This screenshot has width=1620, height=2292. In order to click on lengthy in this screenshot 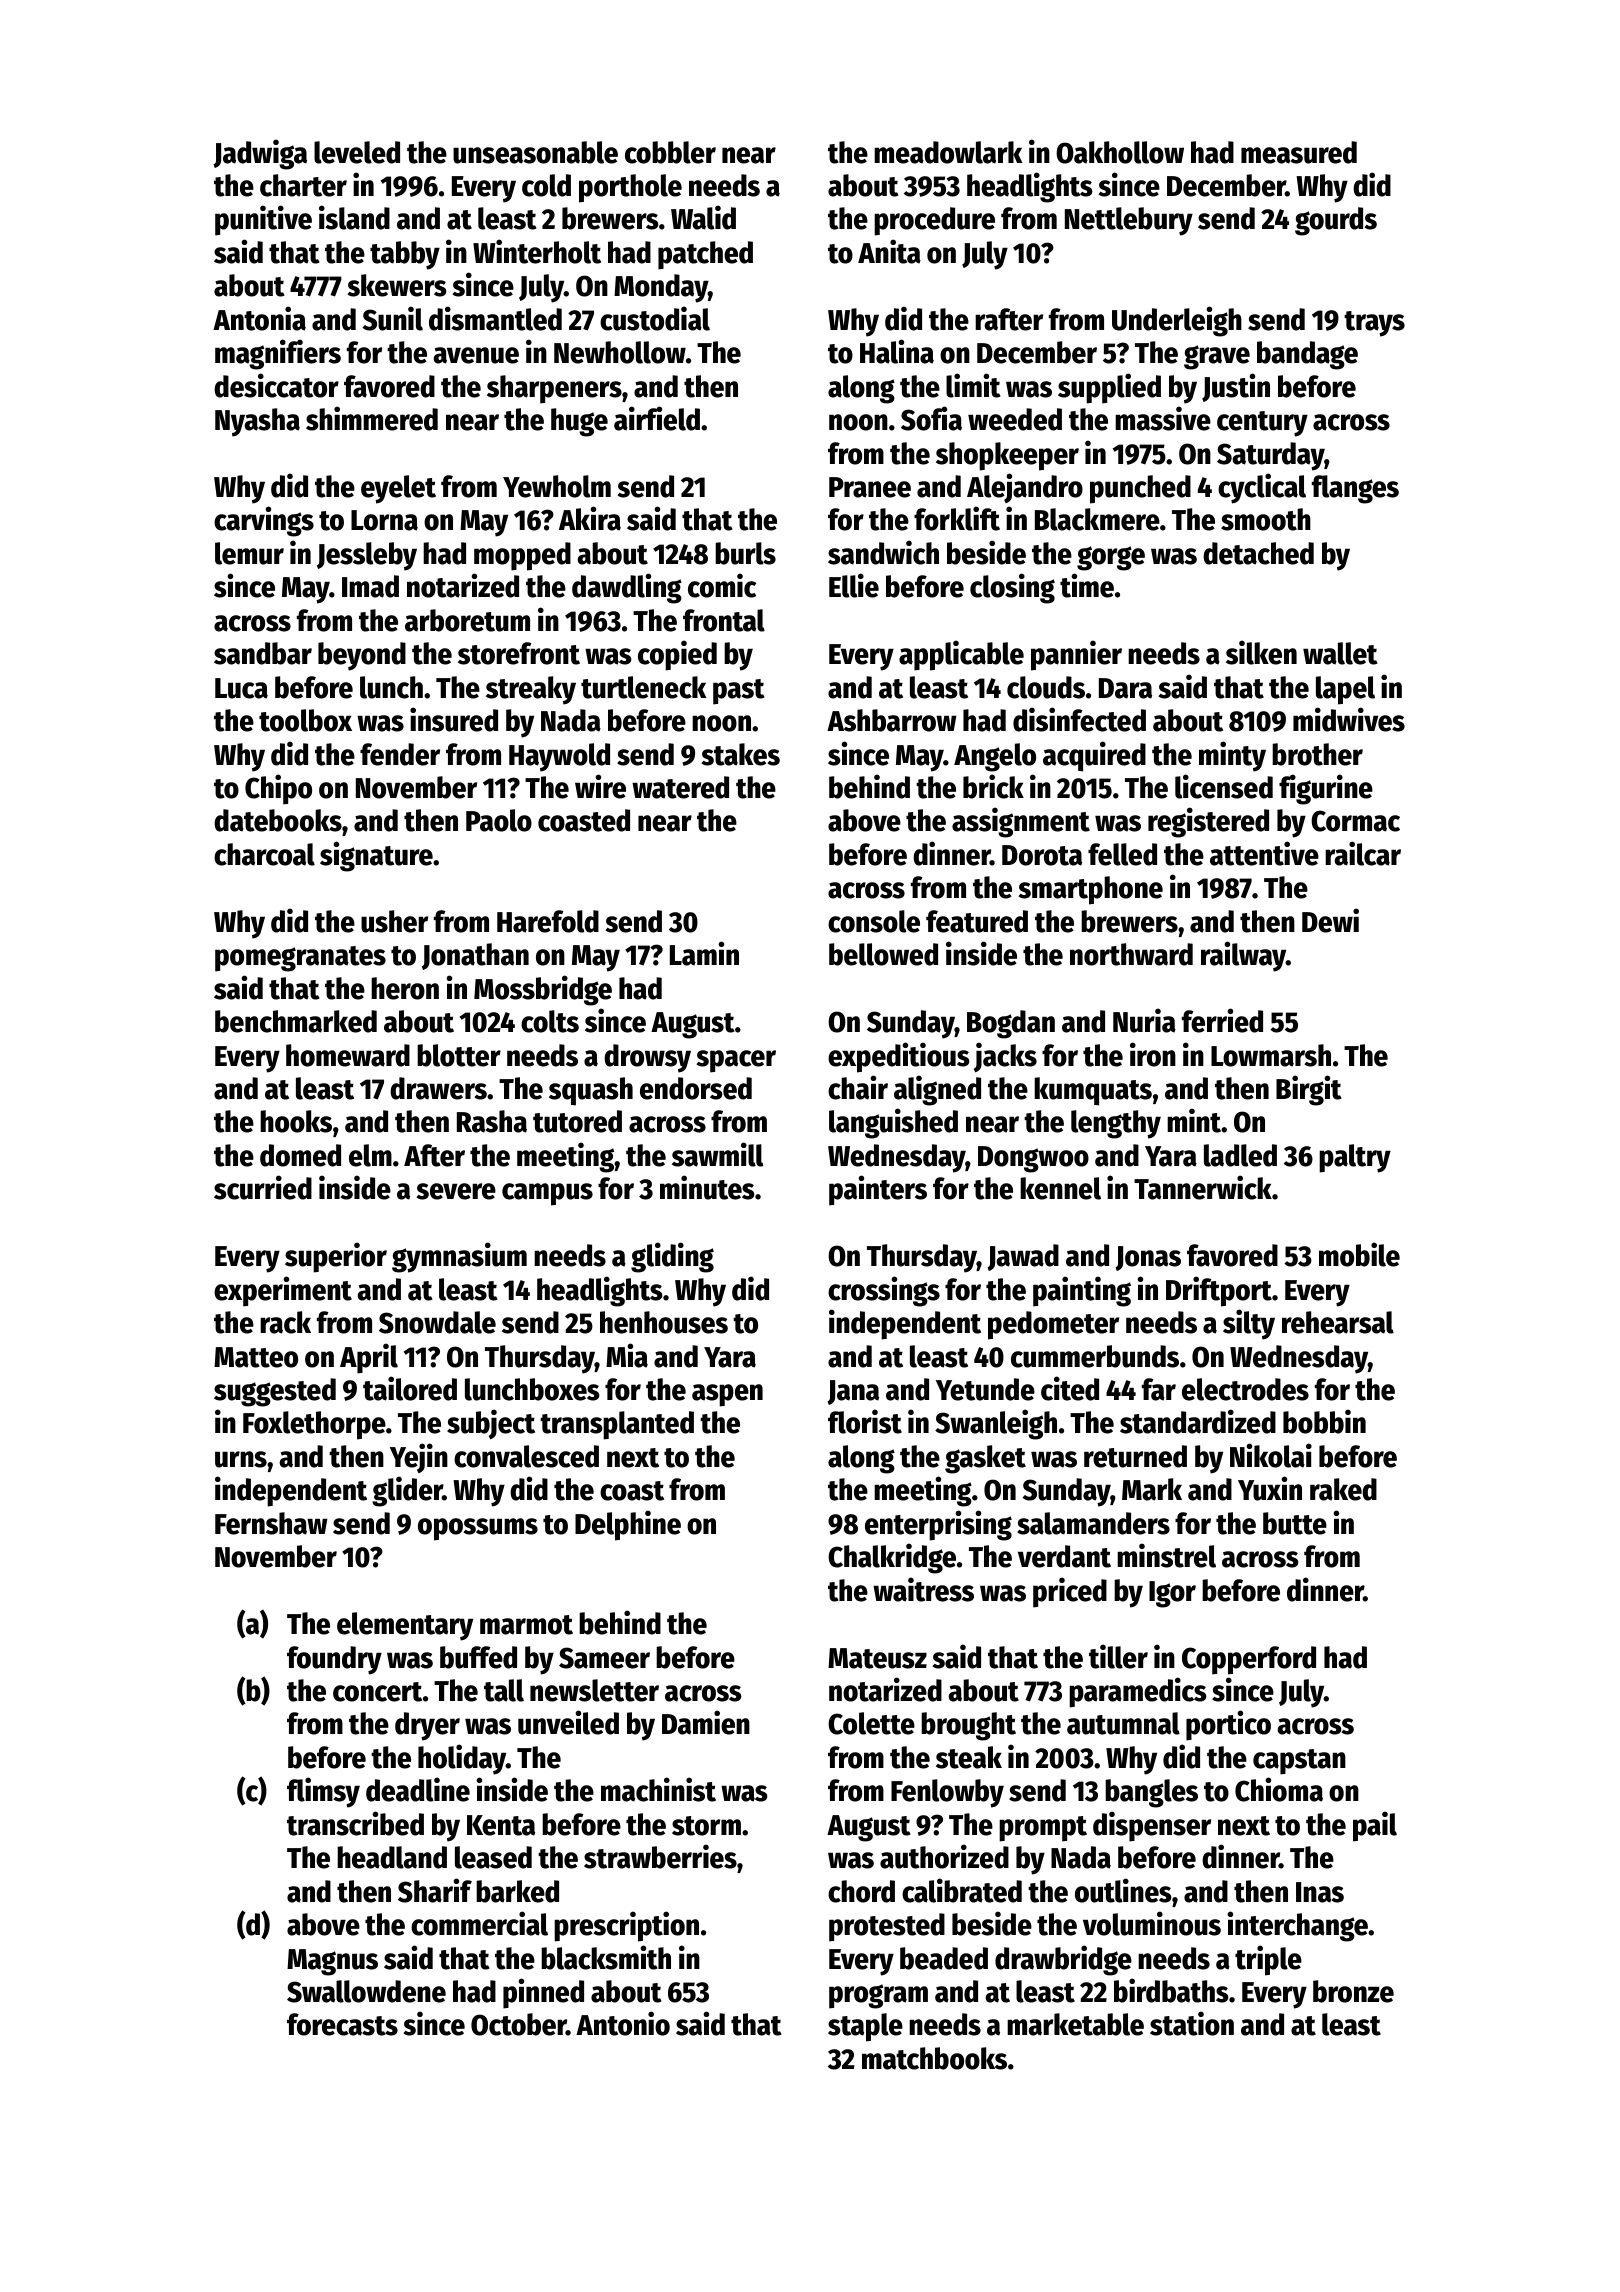, I will do `click(1116, 1124)`.
